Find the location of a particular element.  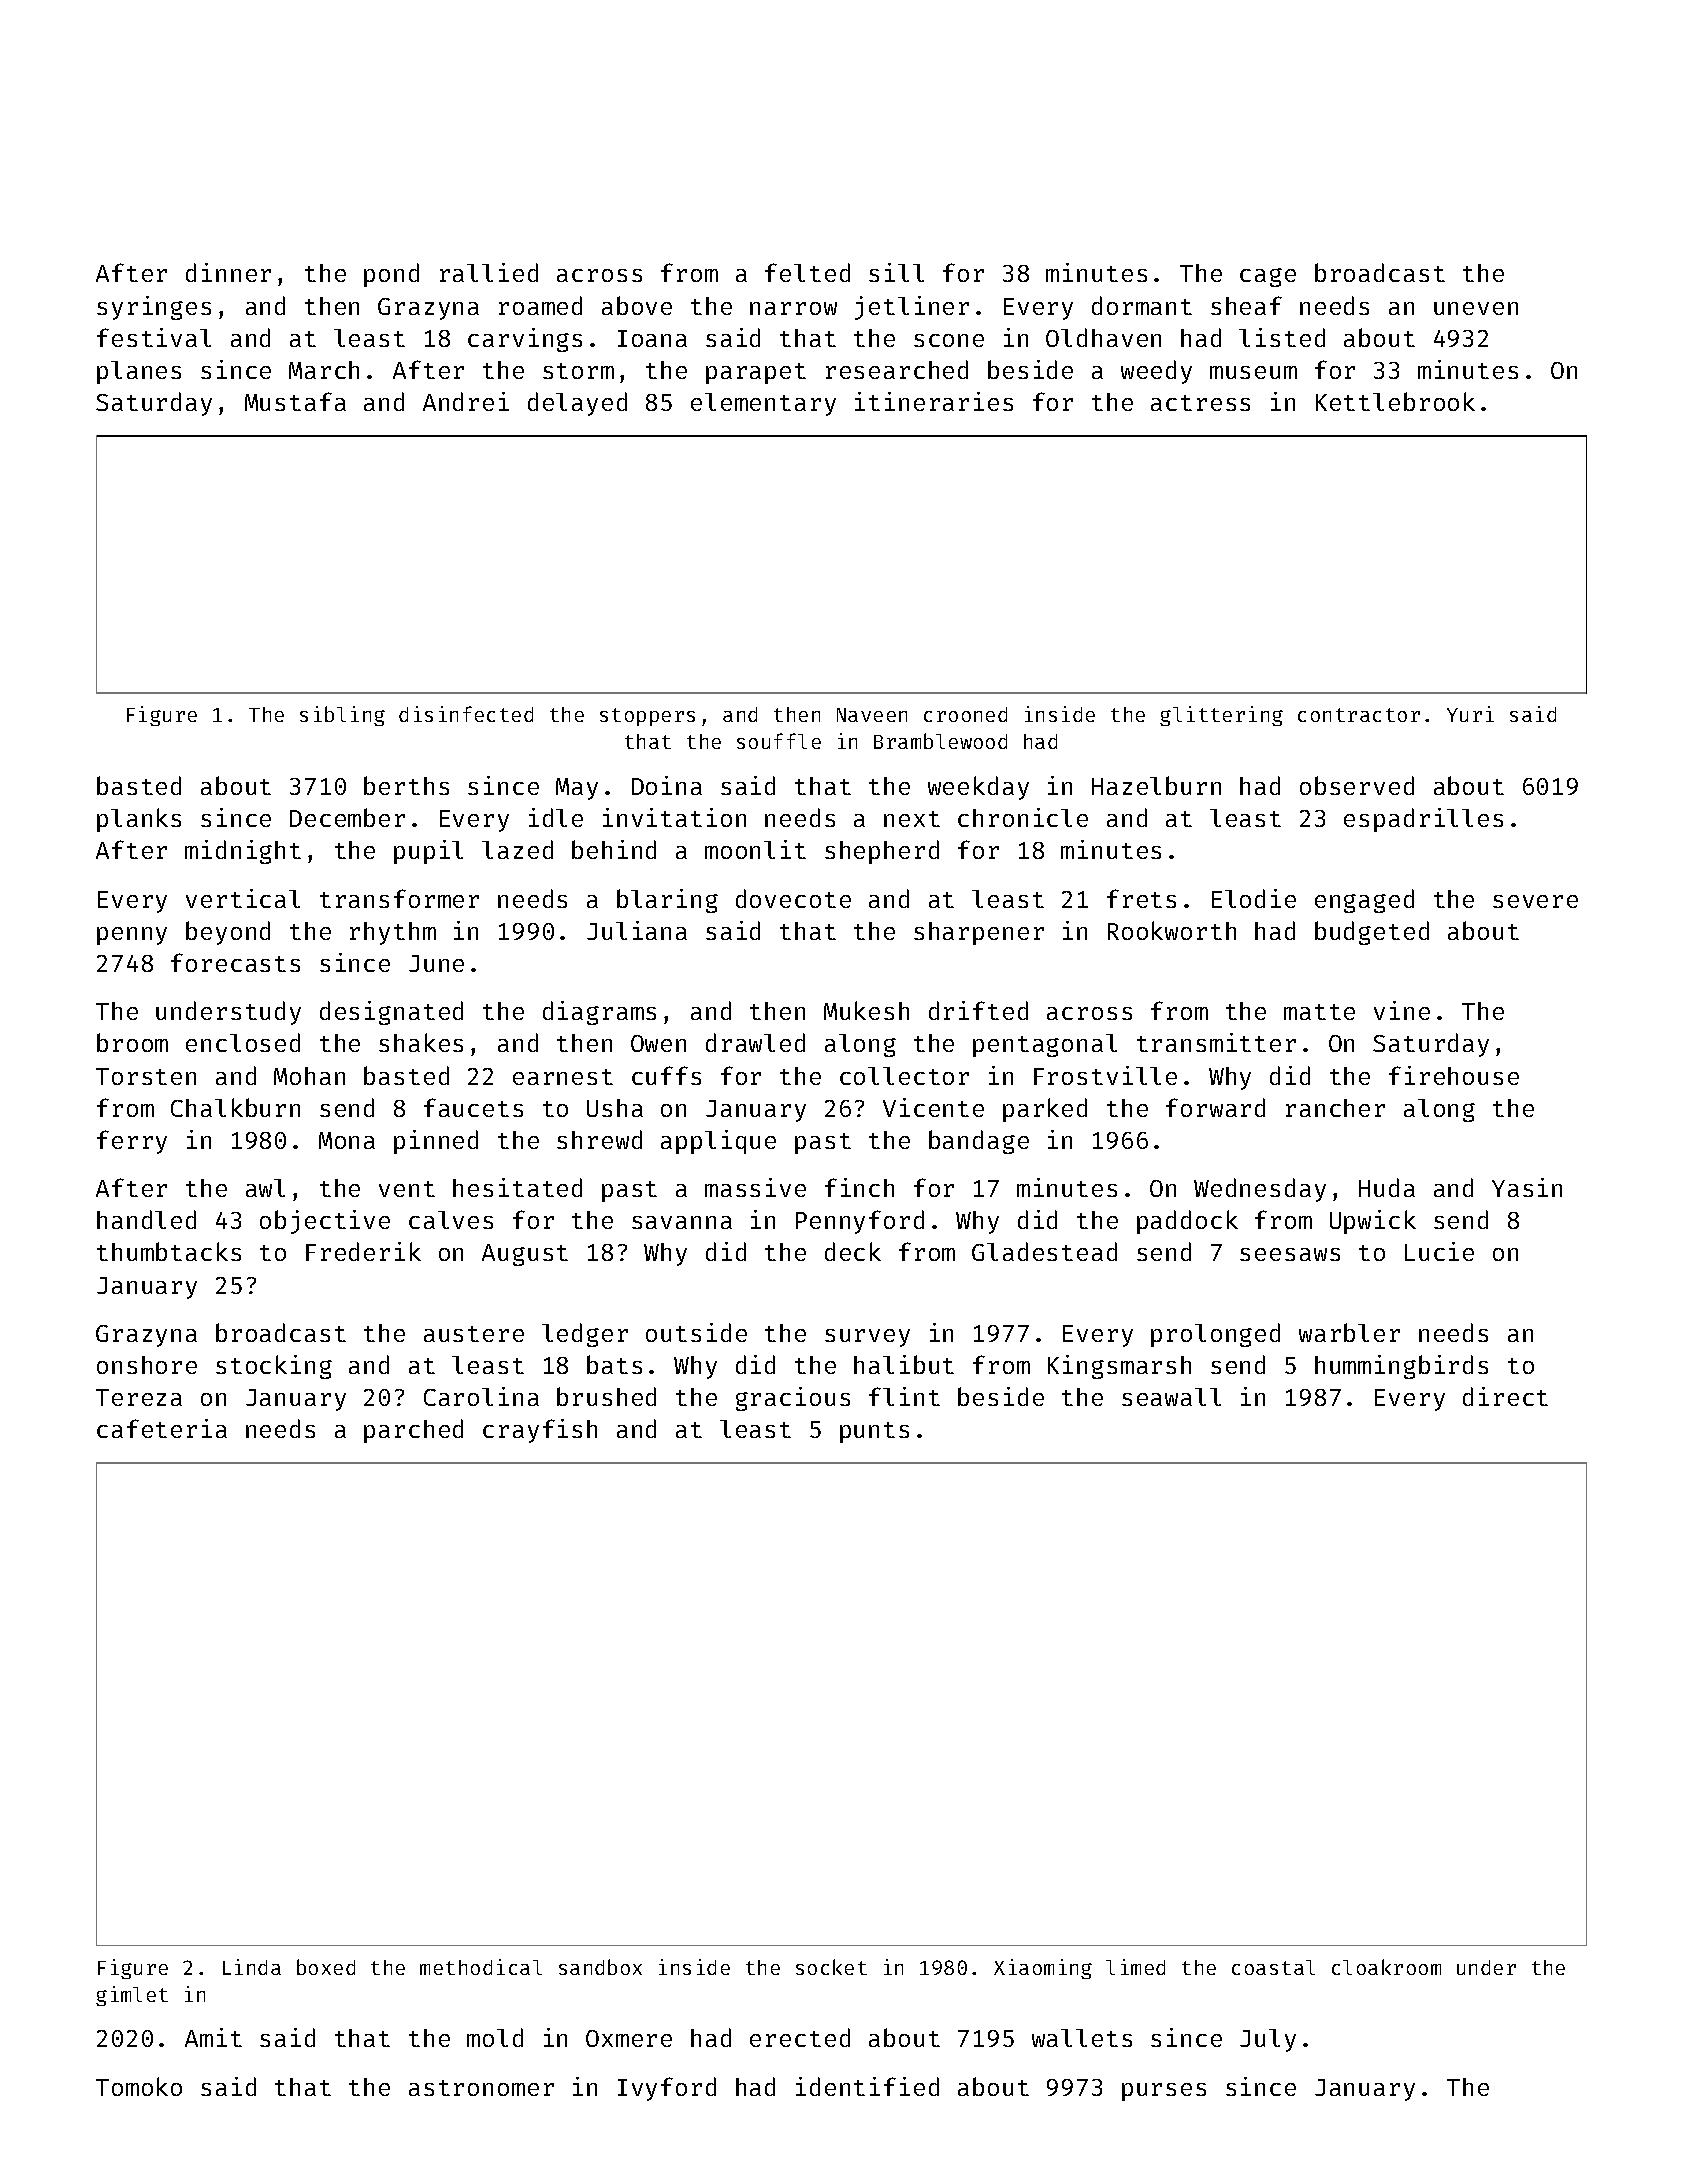

severe is located at coordinates (1535, 901).
